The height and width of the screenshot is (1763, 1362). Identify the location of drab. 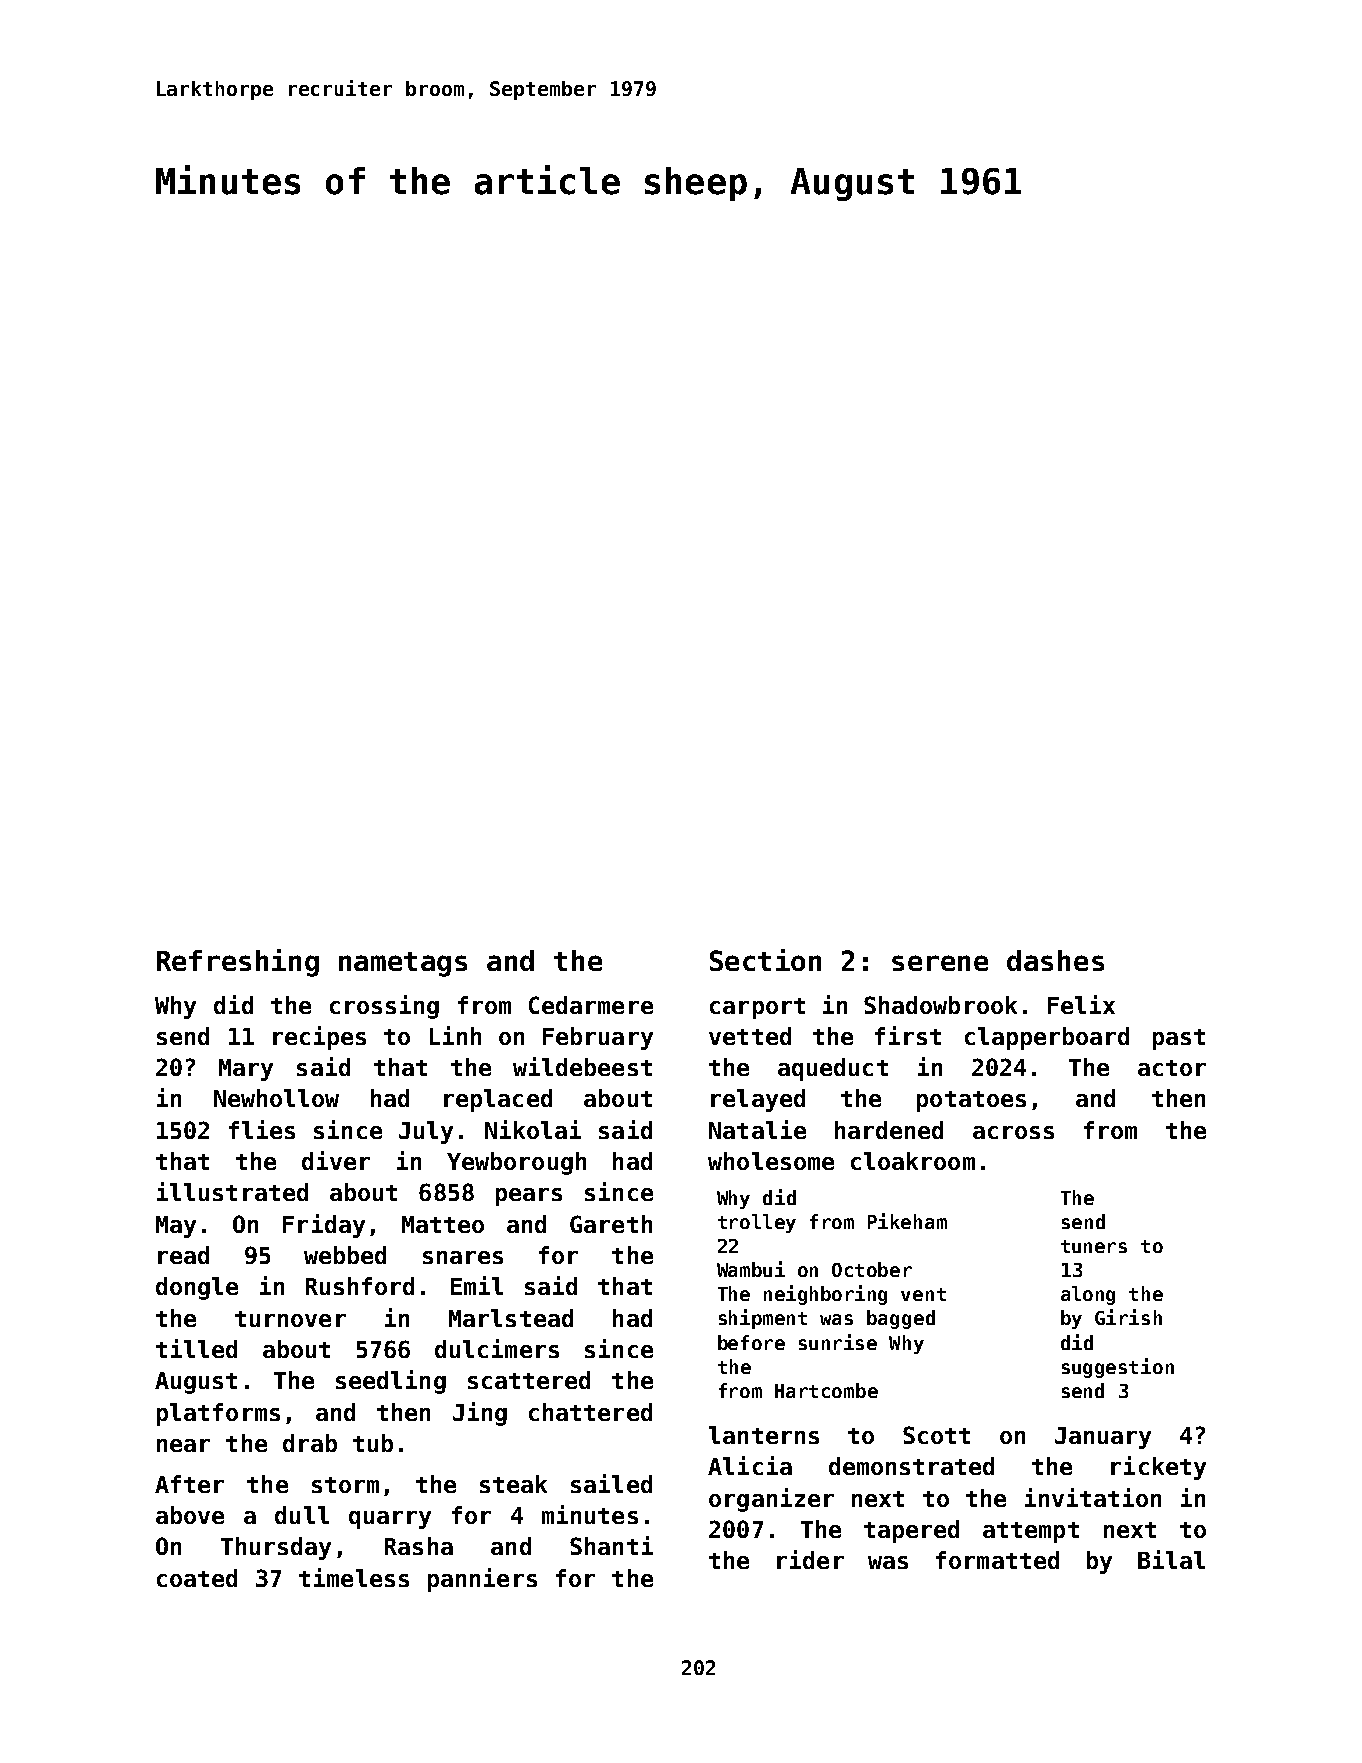
(310, 1443).
